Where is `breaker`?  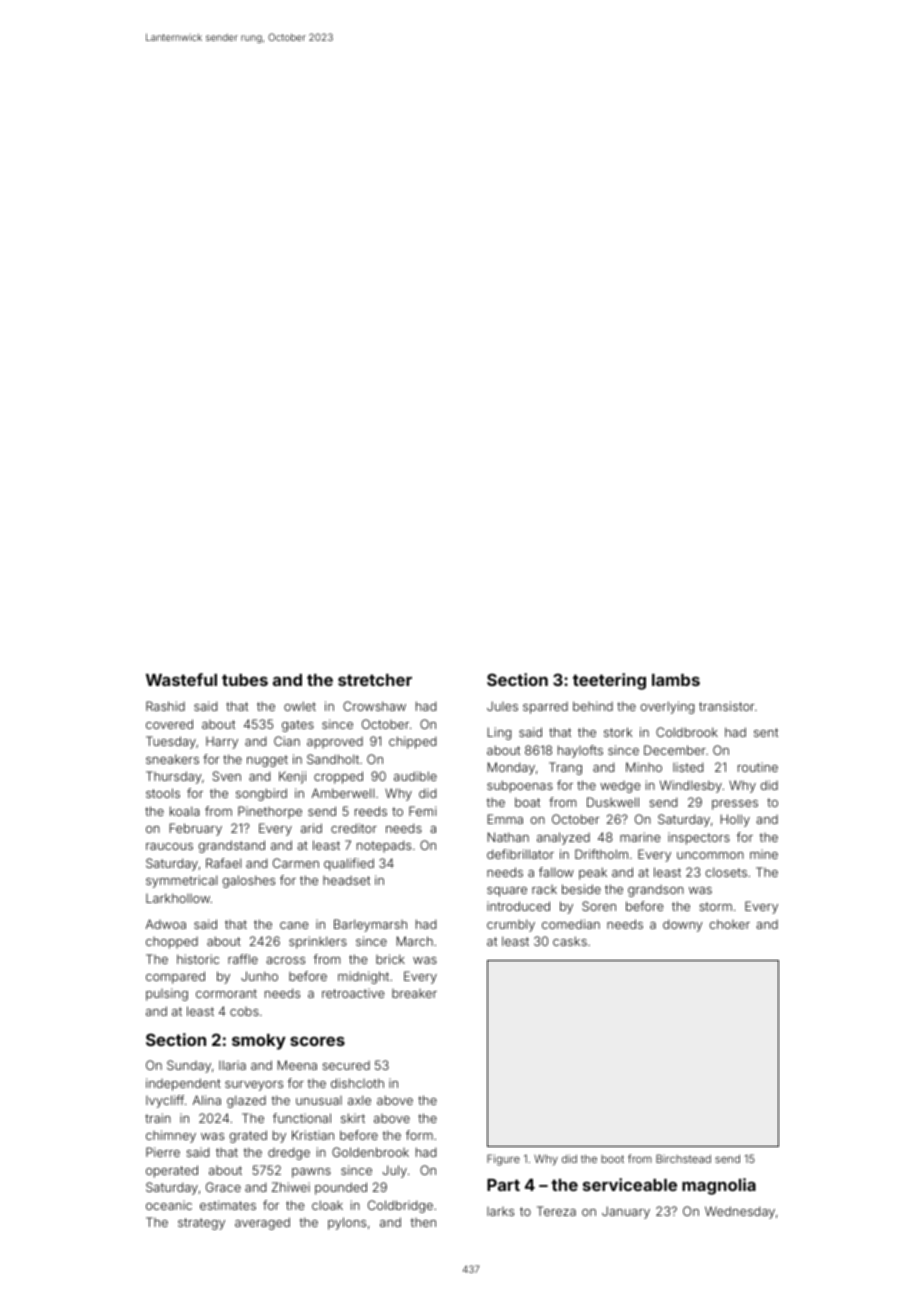 breaker is located at coordinates (414, 993).
